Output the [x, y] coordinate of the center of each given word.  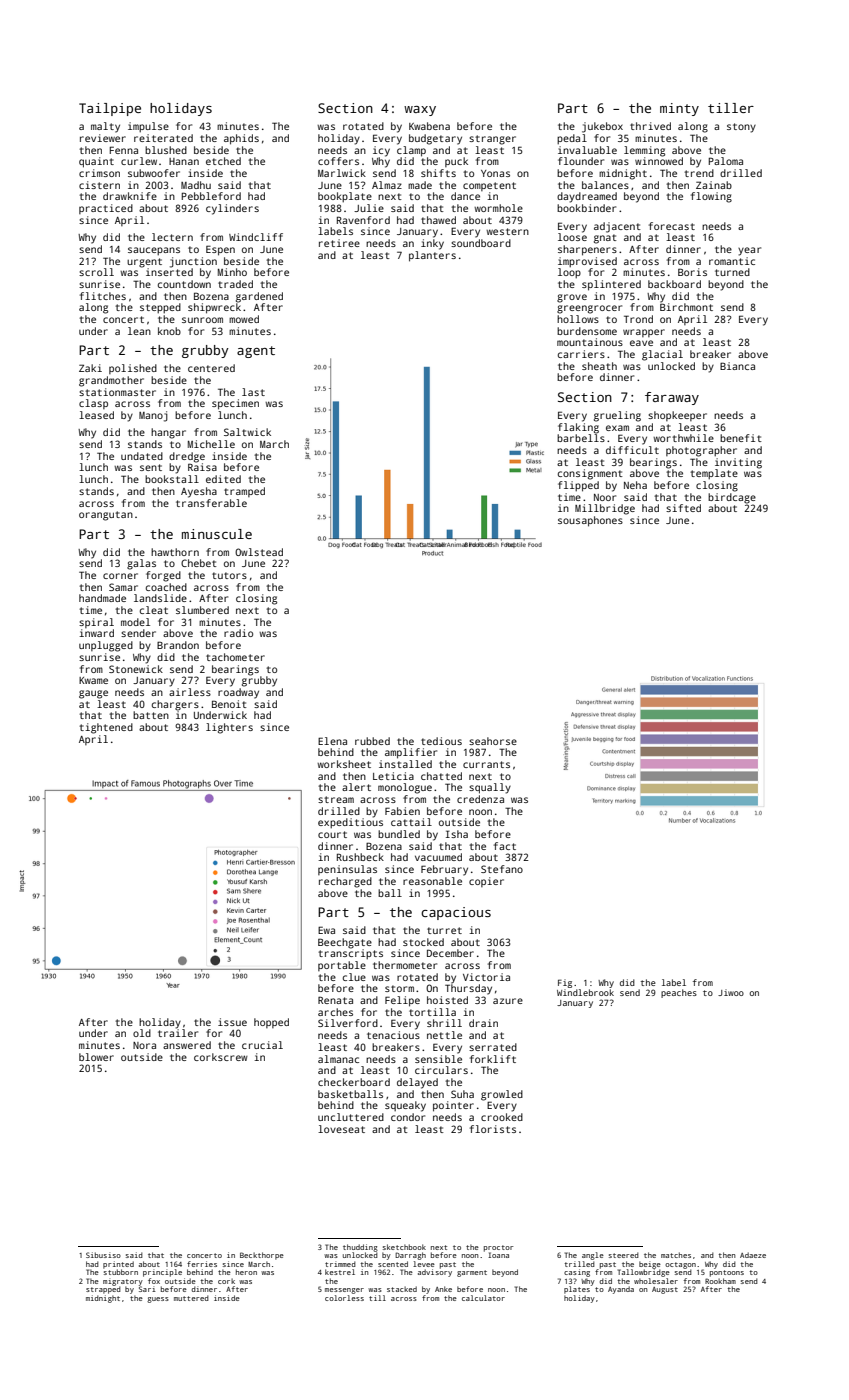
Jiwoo [731, 992]
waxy [420, 111]
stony [741, 128]
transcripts [350, 954]
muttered [191, 1298]
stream [336, 799]
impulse [148, 127]
